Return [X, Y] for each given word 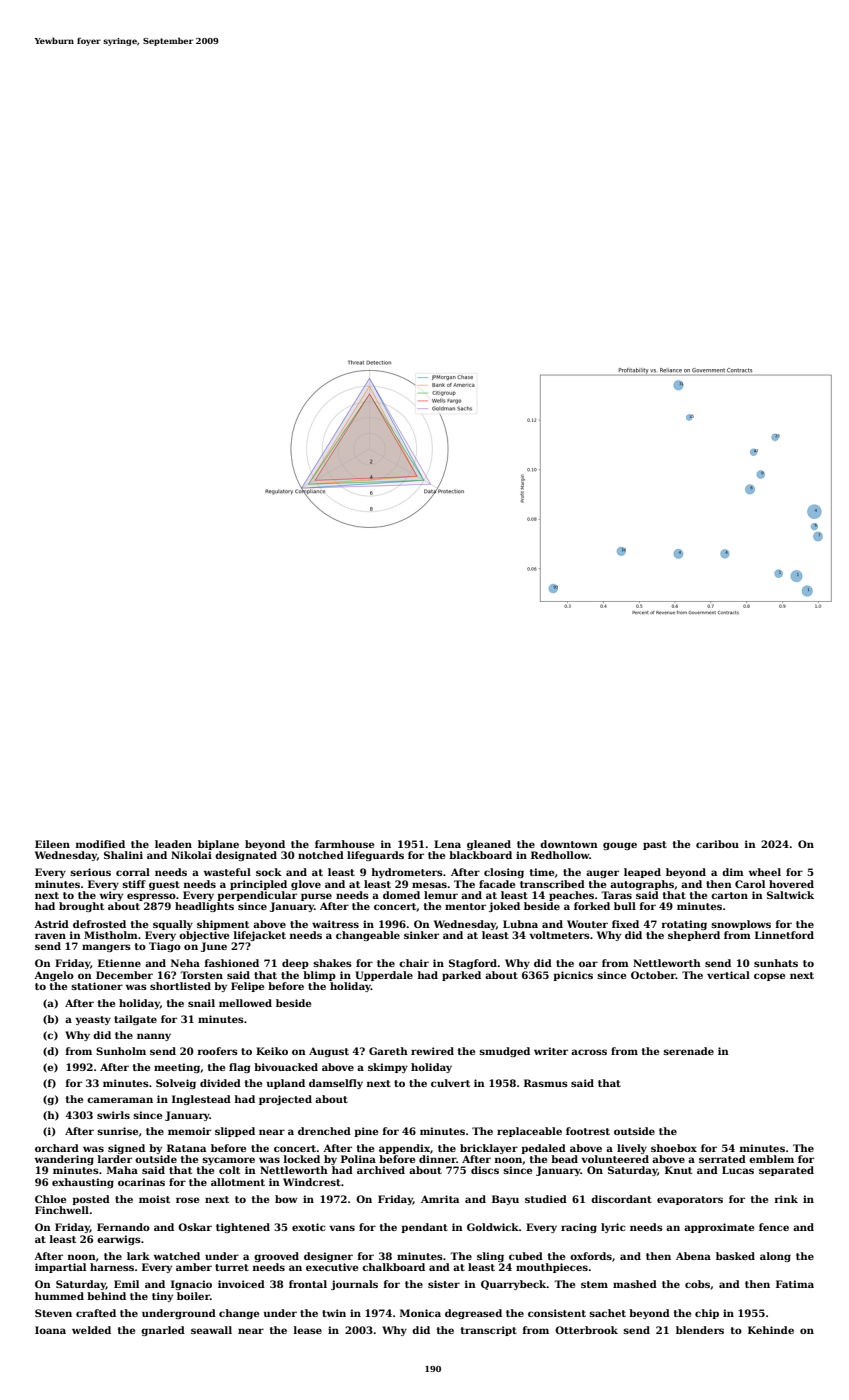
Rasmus [546, 1083]
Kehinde [771, 1330]
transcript [489, 1331]
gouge [620, 846]
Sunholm [121, 1051]
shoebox [674, 1148]
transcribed [552, 884]
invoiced [241, 1284]
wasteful [227, 872]
